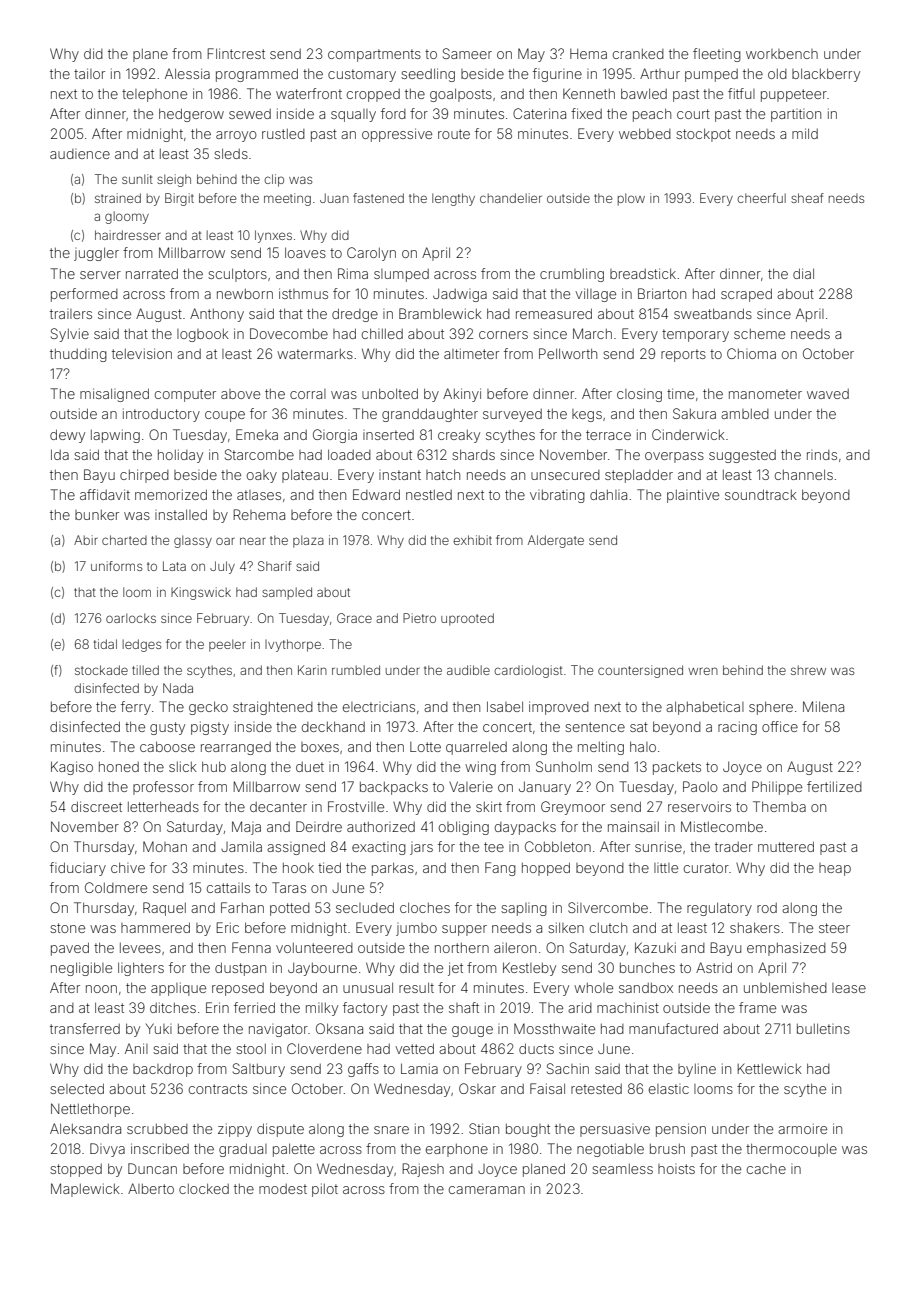 The width and height of the document is (924, 1308). Describe the element at coordinates (638, 54) in the document. I see `cranked` at that location.
